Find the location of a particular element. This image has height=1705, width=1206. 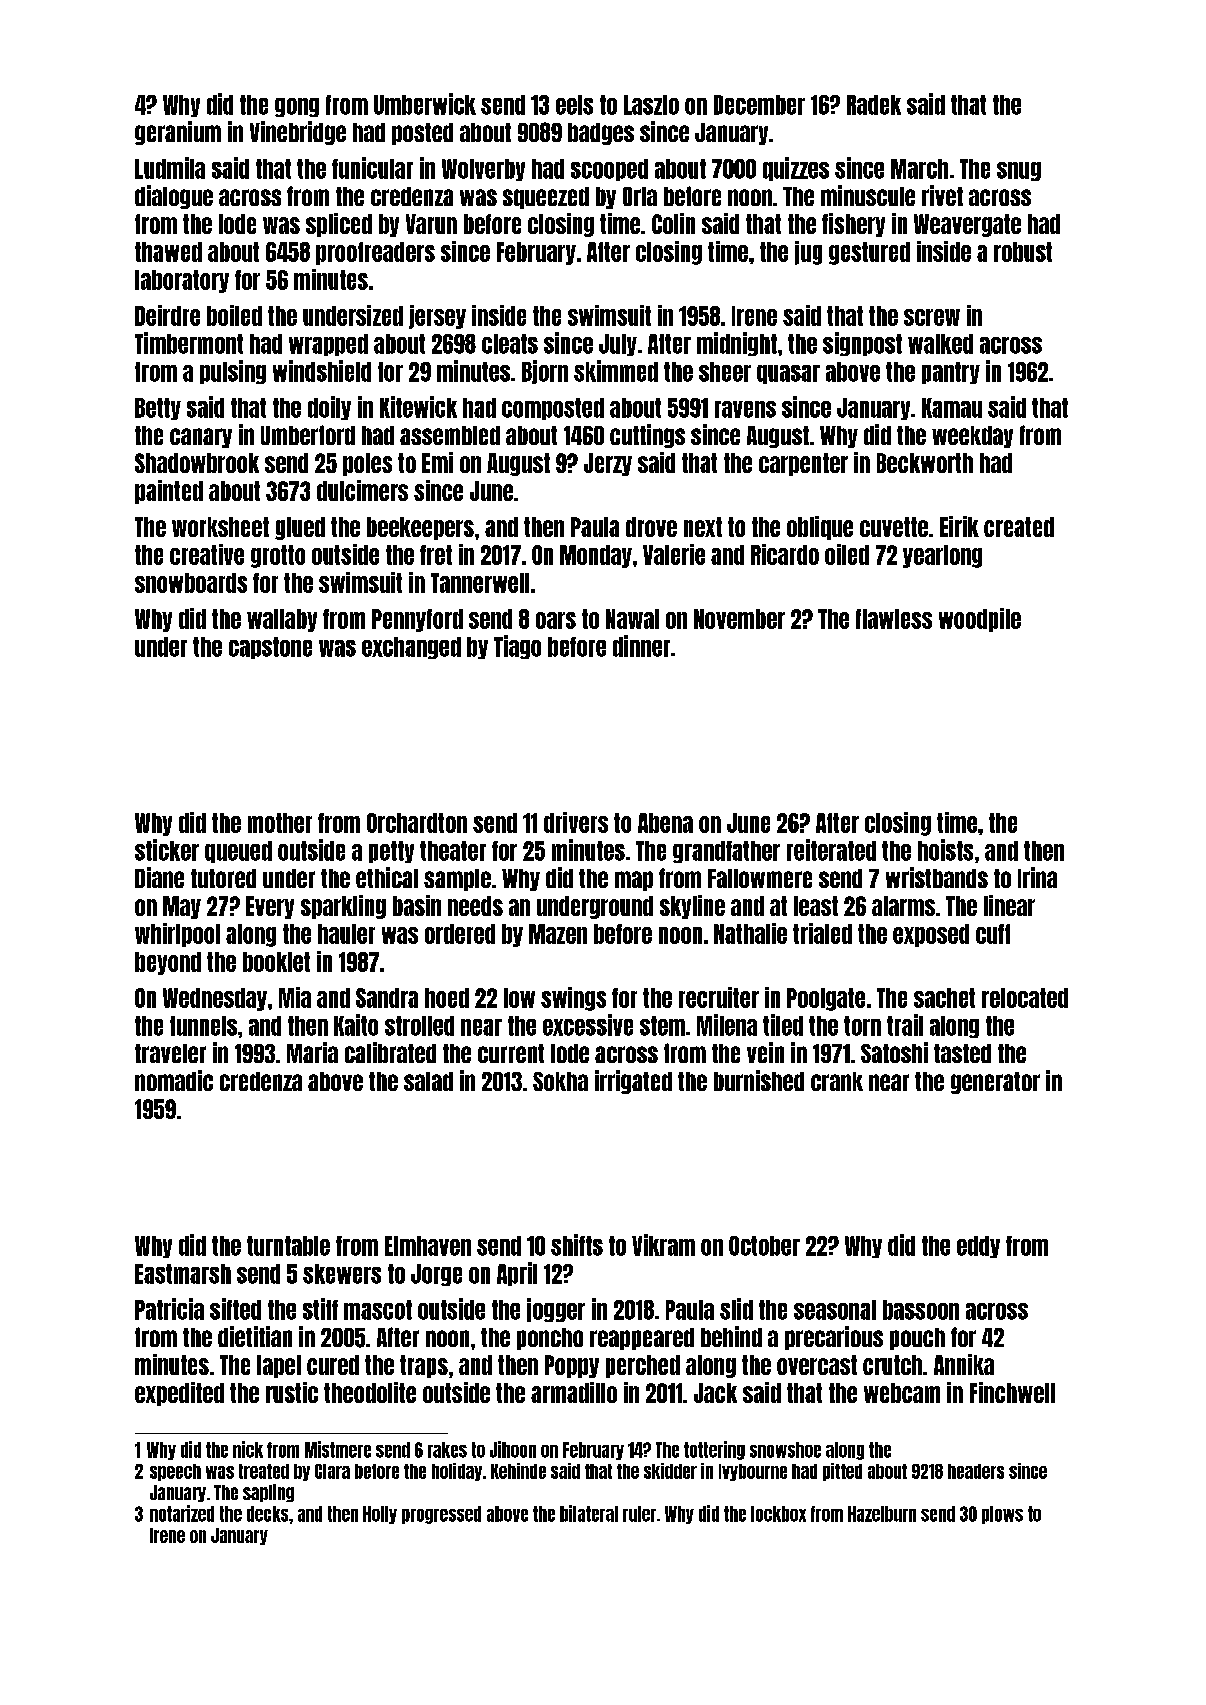

progressed is located at coordinates (441, 1515).
